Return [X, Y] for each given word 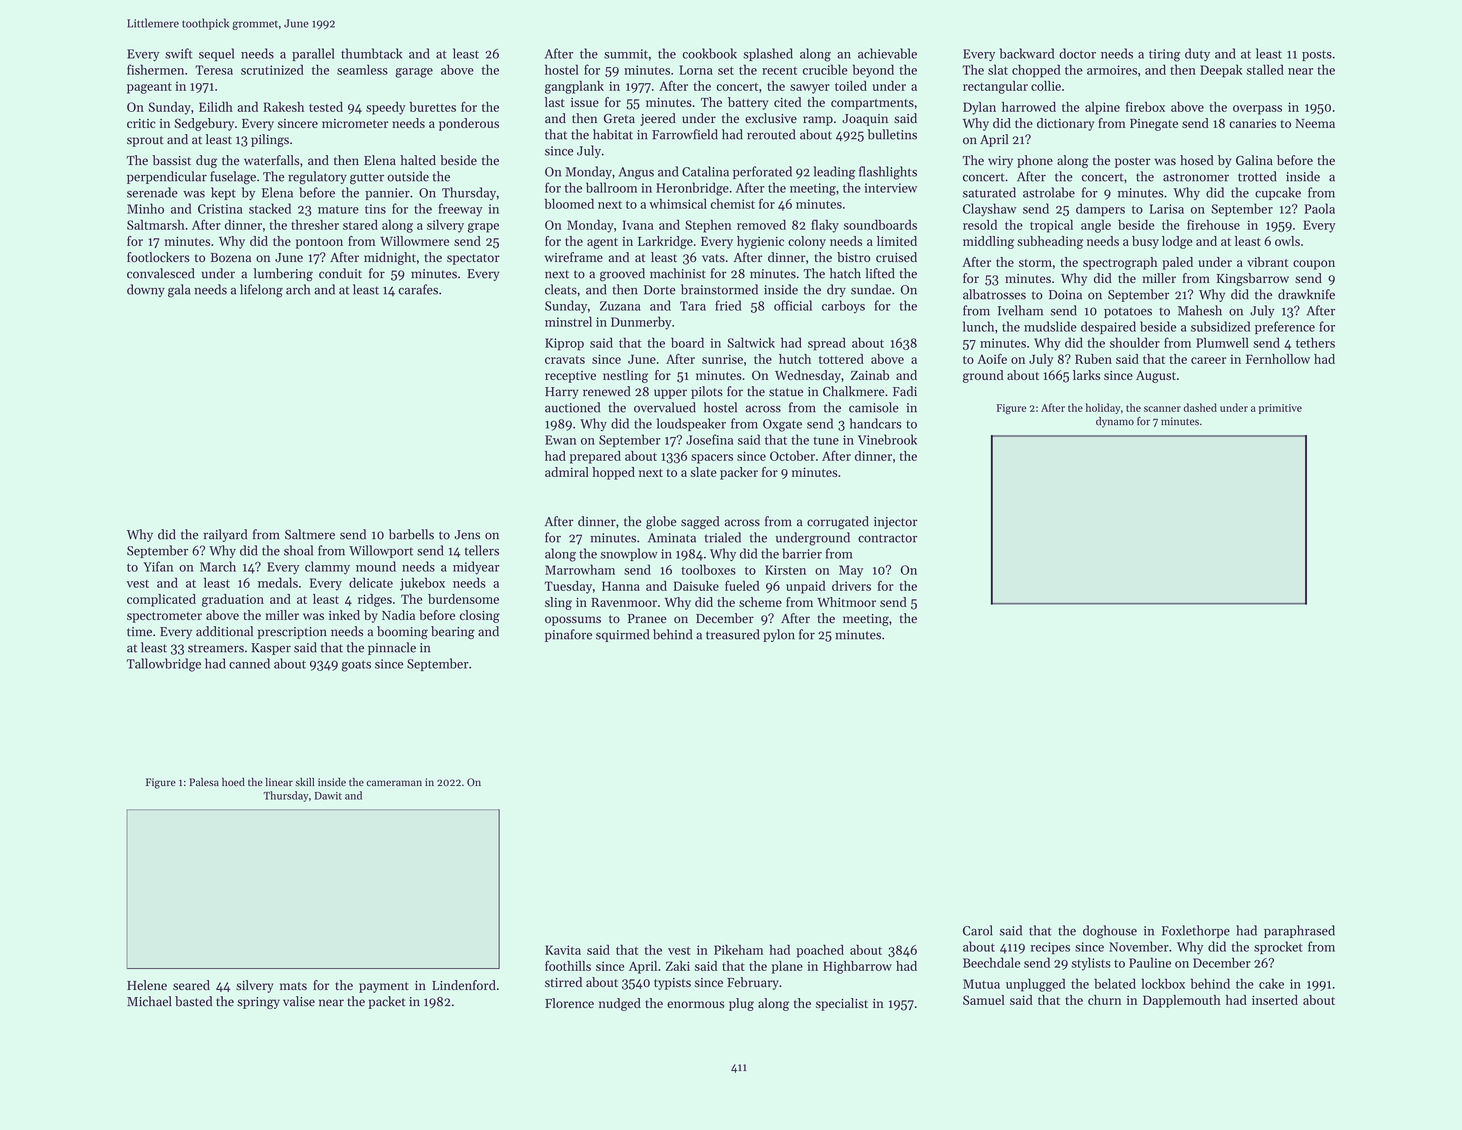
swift [179, 53]
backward [1027, 53]
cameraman [394, 783]
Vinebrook [887, 439]
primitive [1280, 409]
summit [626, 54]
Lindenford [464, 985]
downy [146, 290]
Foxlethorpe [1196, 931]
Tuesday [568, 587]
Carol [978, 930]
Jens [467, 535]
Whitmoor [846, 602]
